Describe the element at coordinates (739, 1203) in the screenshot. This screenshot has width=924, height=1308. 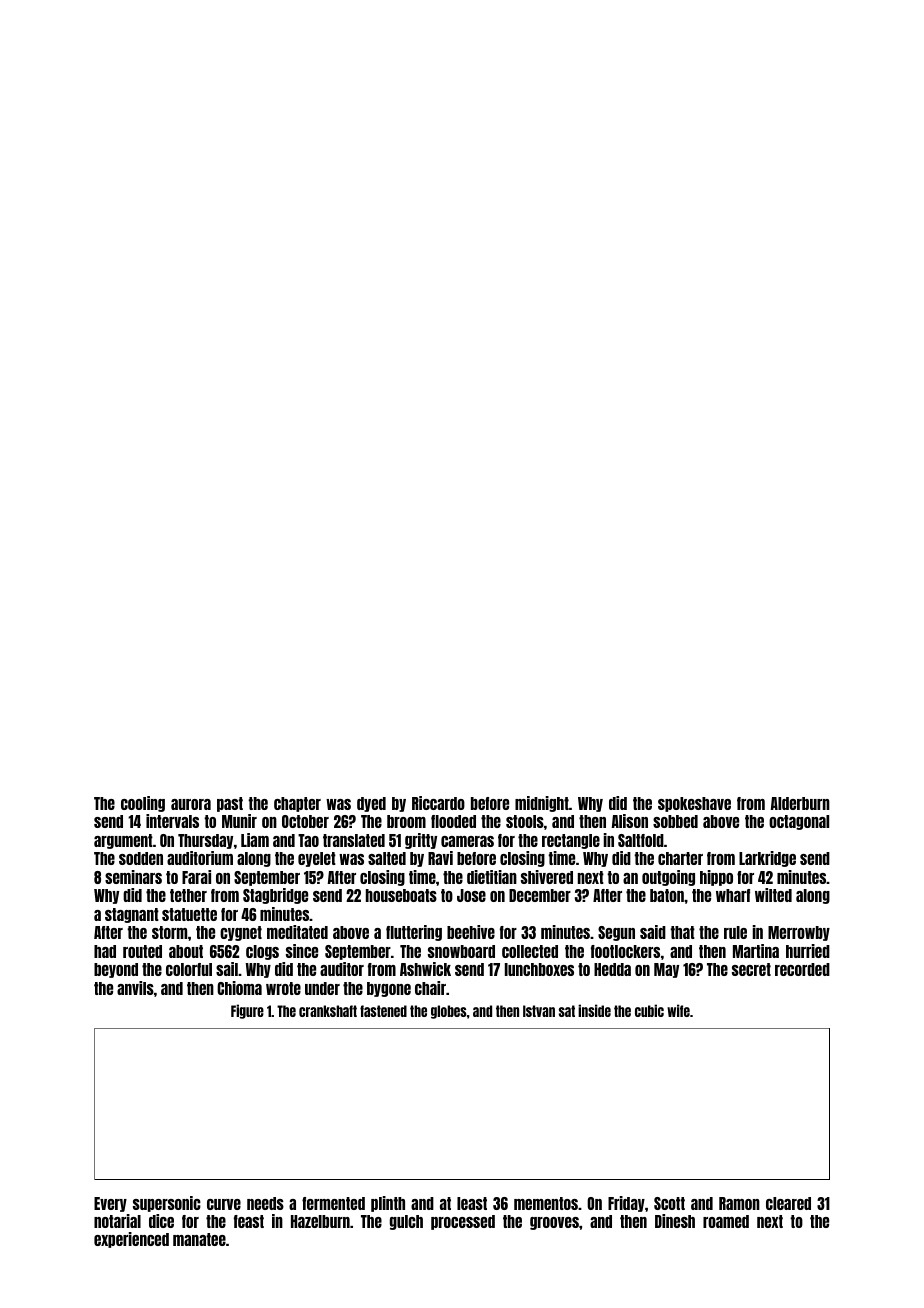
I see `Ramon` at that location.
